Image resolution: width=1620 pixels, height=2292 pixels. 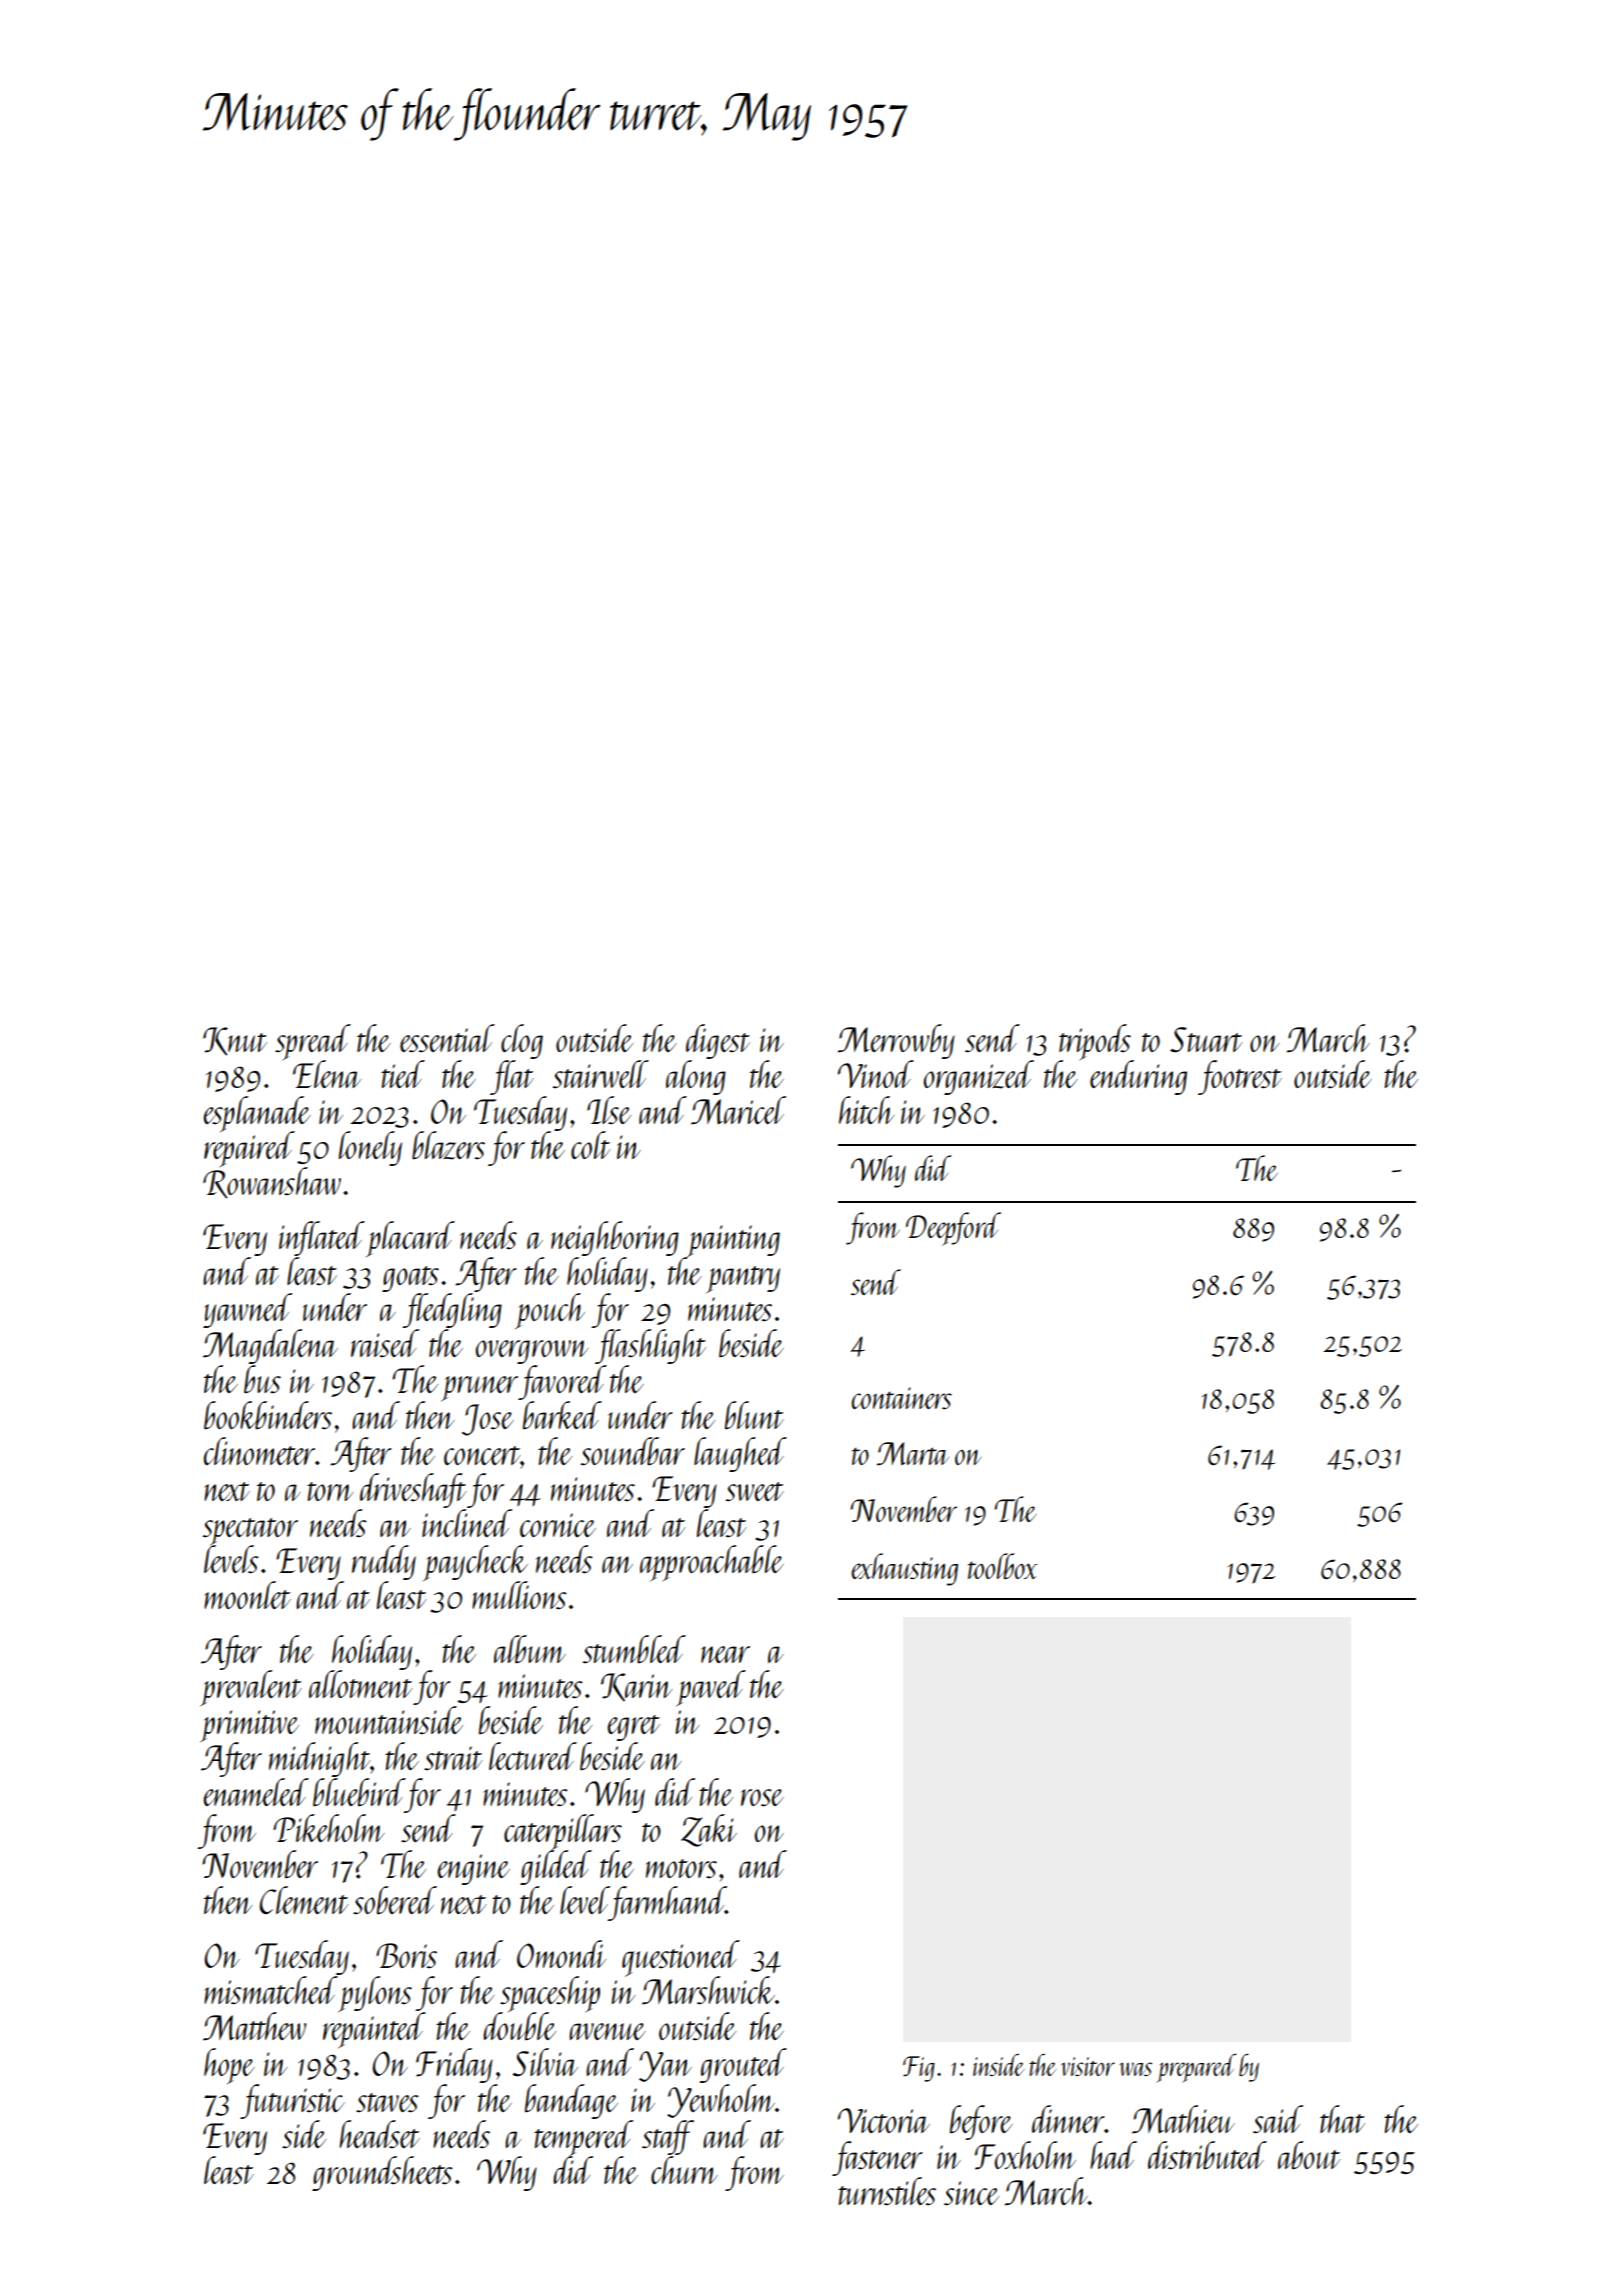 I want to click on prepared, so click(x=1196, y=2068).
